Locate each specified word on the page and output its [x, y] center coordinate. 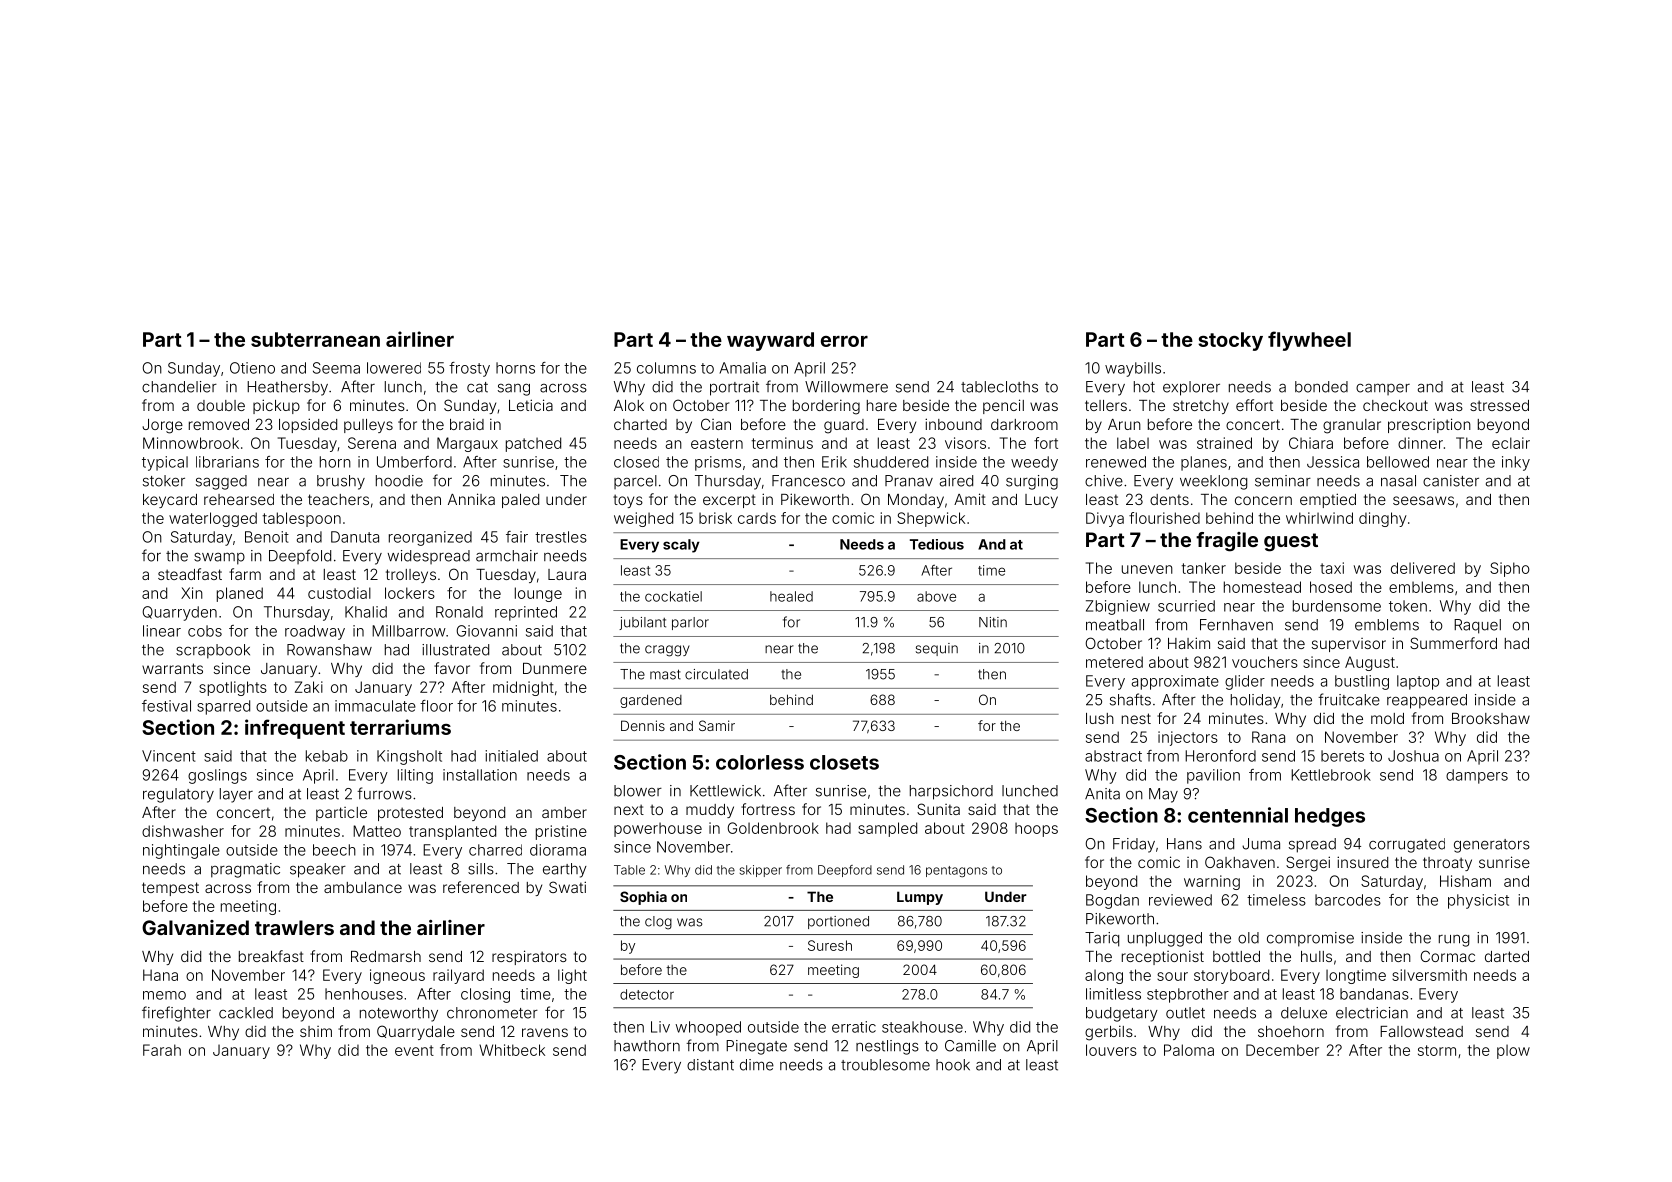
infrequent [295, 729]
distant [710, 1065]
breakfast [271, 956]
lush [1100, 718]
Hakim [1189, 643]
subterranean [315, 339]
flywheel [1309, 341]
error [844, 341]
